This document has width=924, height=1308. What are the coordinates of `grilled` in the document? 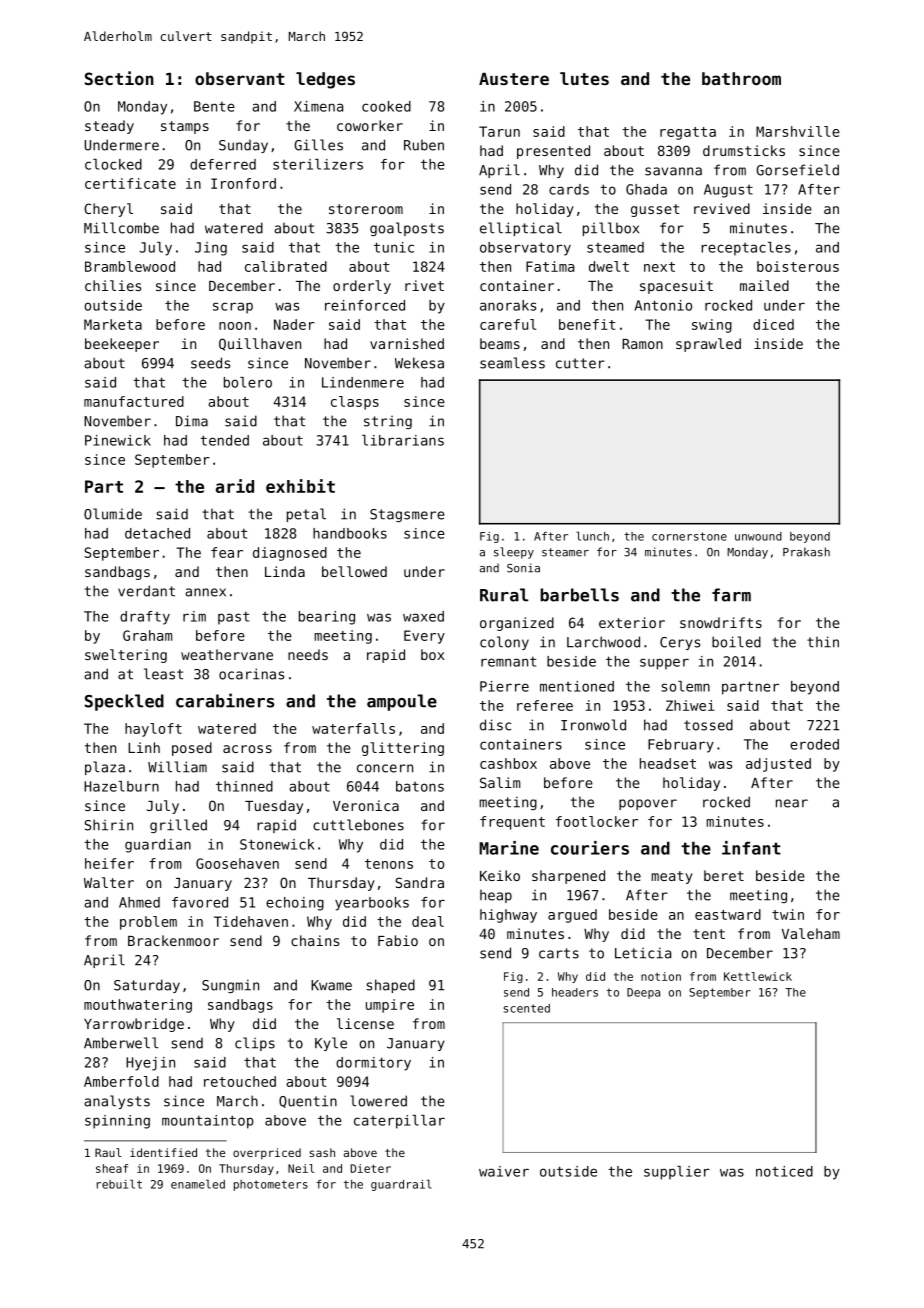 It's located at (178, 826).
